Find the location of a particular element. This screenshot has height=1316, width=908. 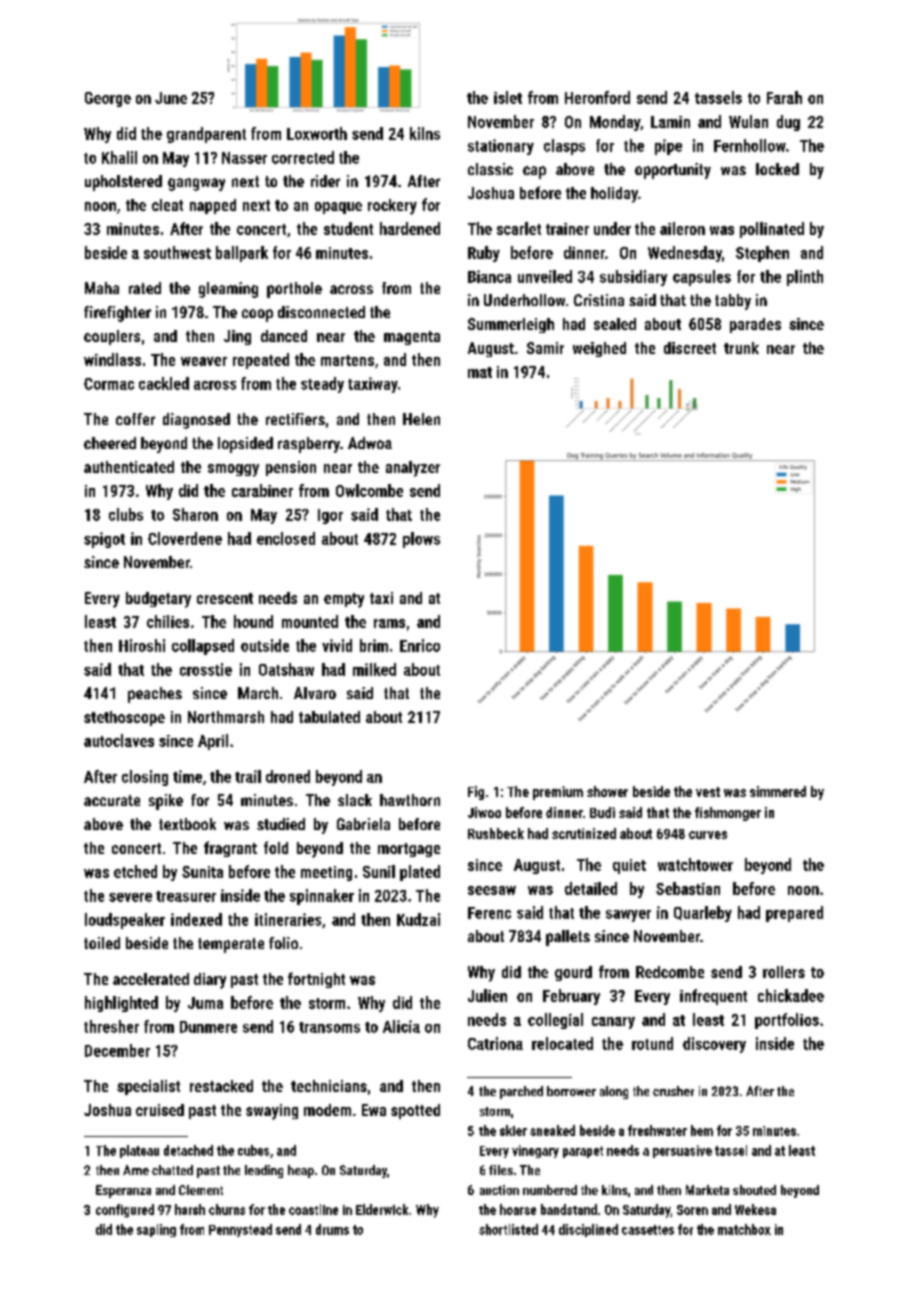

Khalil is located at coordinates (119, 157).
